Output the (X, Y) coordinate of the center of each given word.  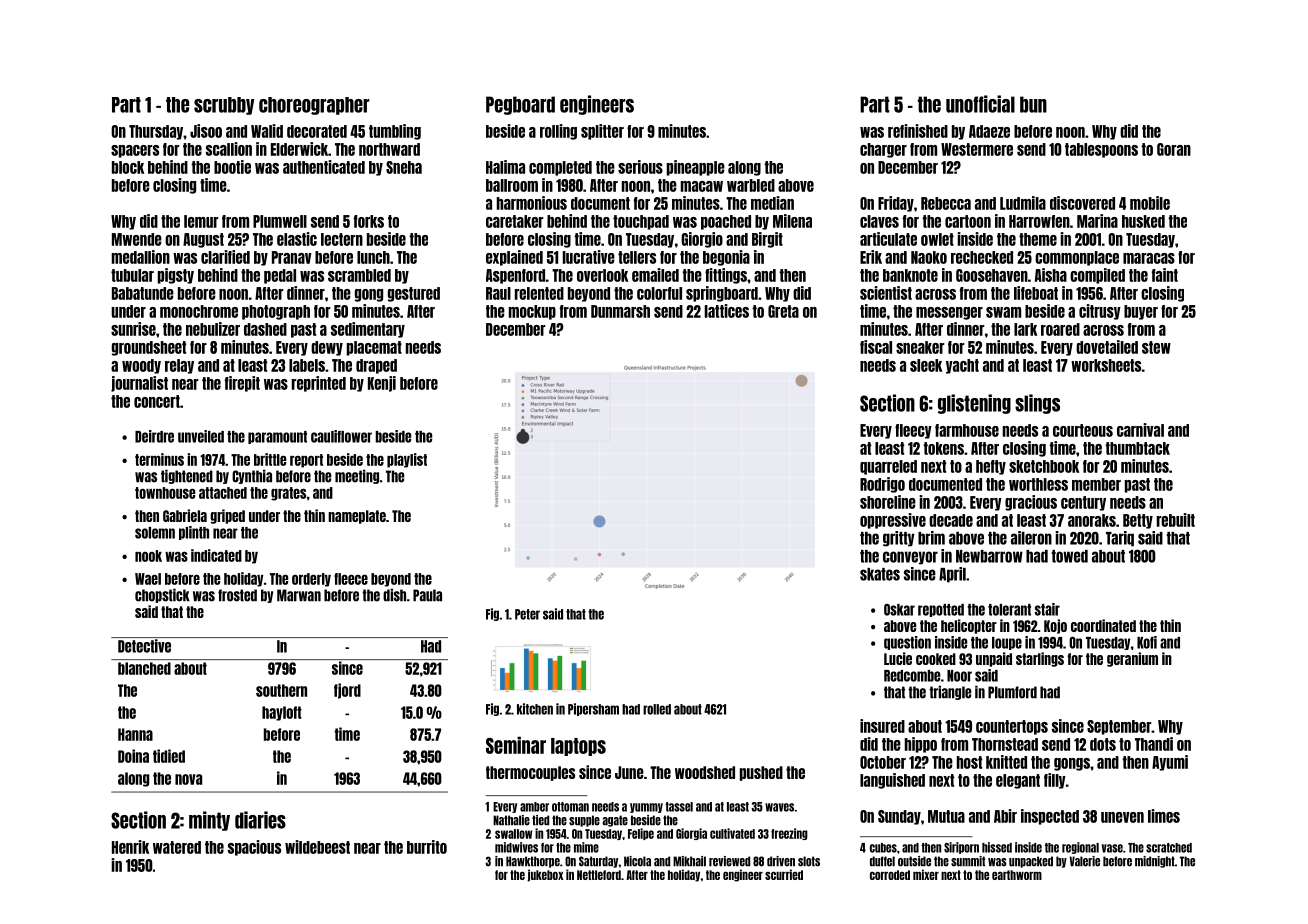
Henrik (130, 847)
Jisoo (206, 131)
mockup (532, 312)
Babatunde (143, 293)
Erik (871, 257)
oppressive (893, 521)
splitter (602, 132)
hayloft (282, 713)
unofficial (980, 104)
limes (1164, 816)
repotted (941, 610)
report (306, 461)
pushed (761, 773)
